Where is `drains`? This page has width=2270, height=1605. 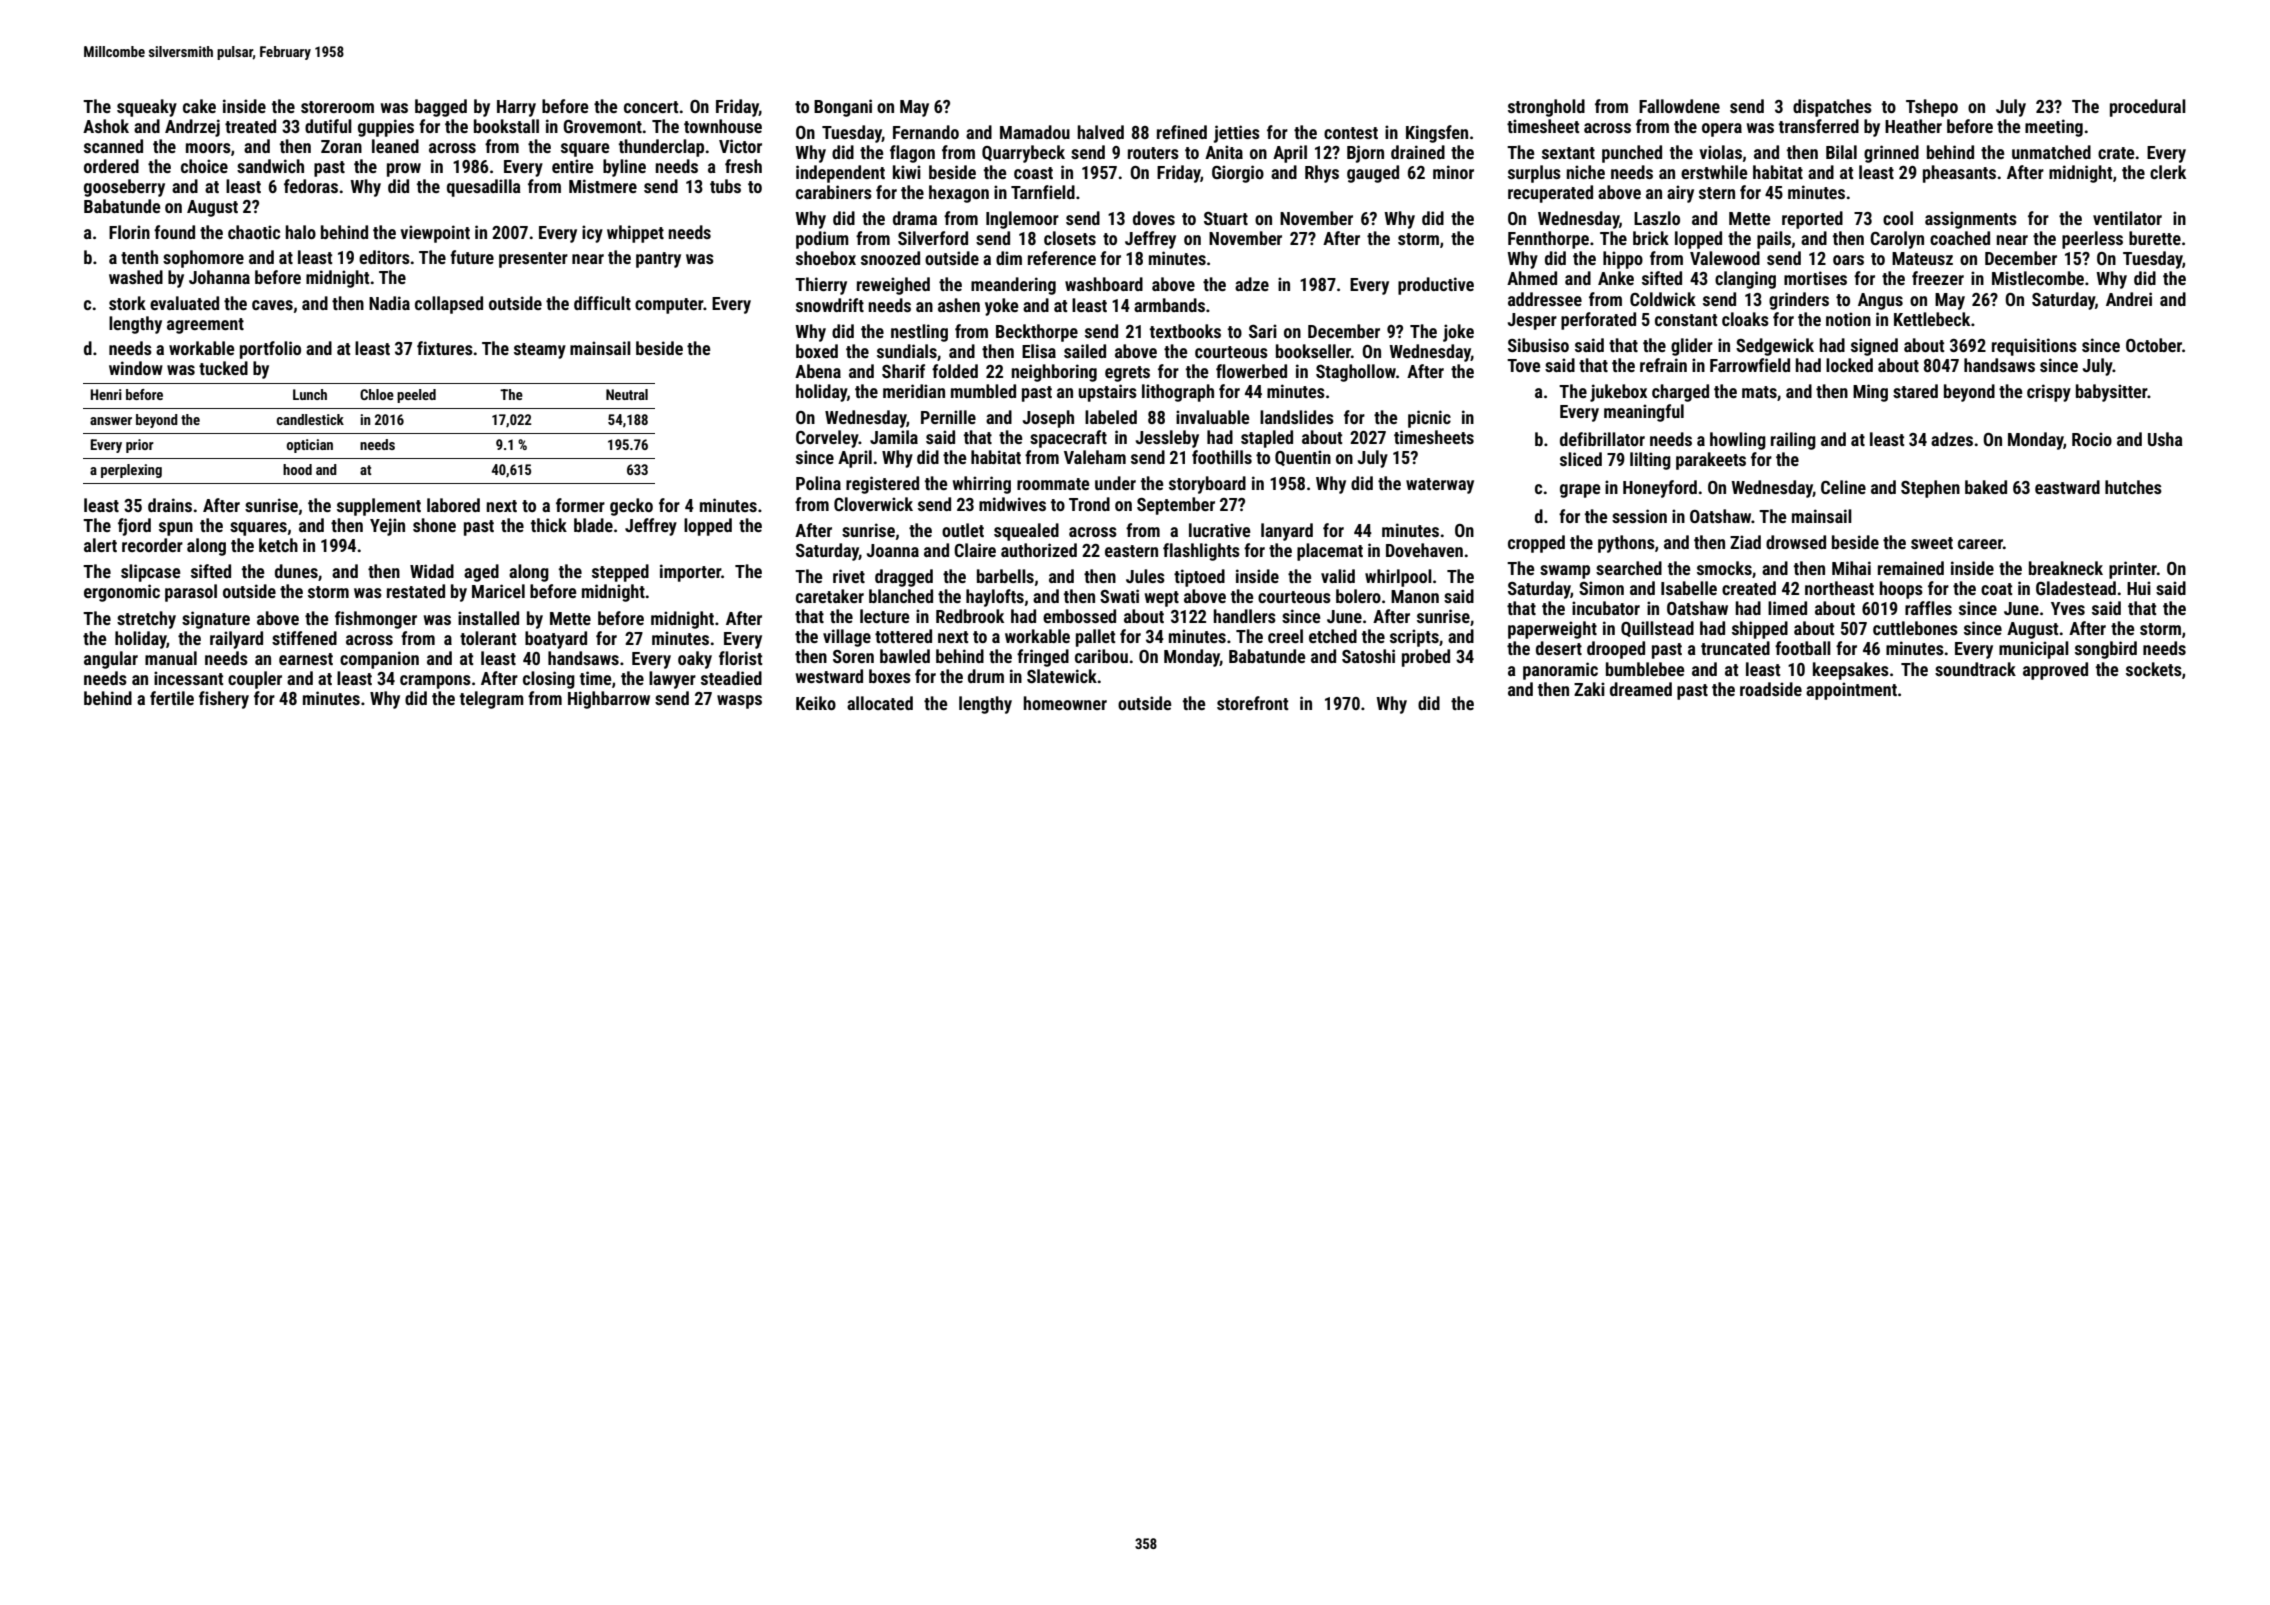
drains is located at coordinates (170, 505).
